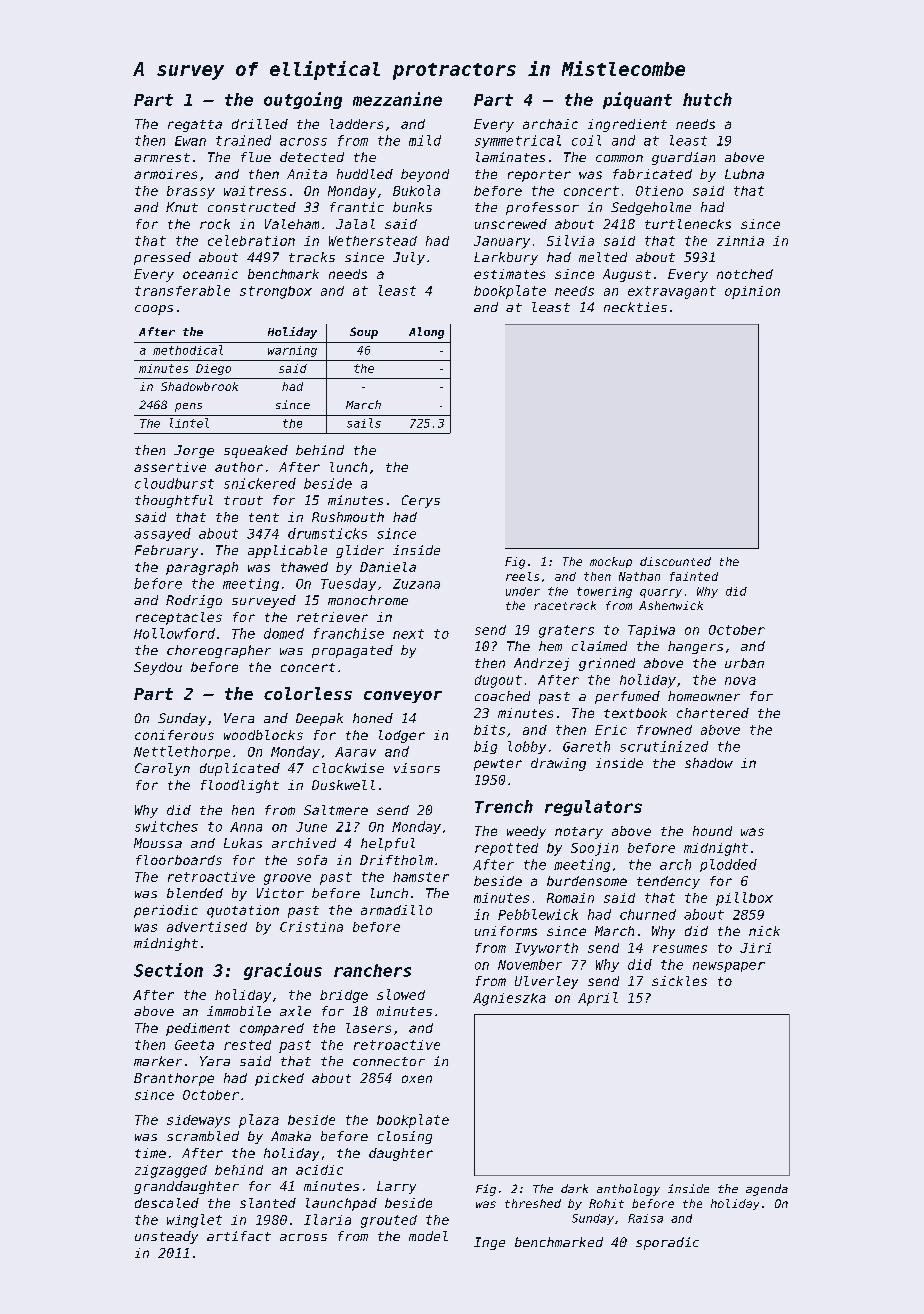 The width and height of the screenshot is (924, 1314). I want to click on fainted, so click(694, 576).
